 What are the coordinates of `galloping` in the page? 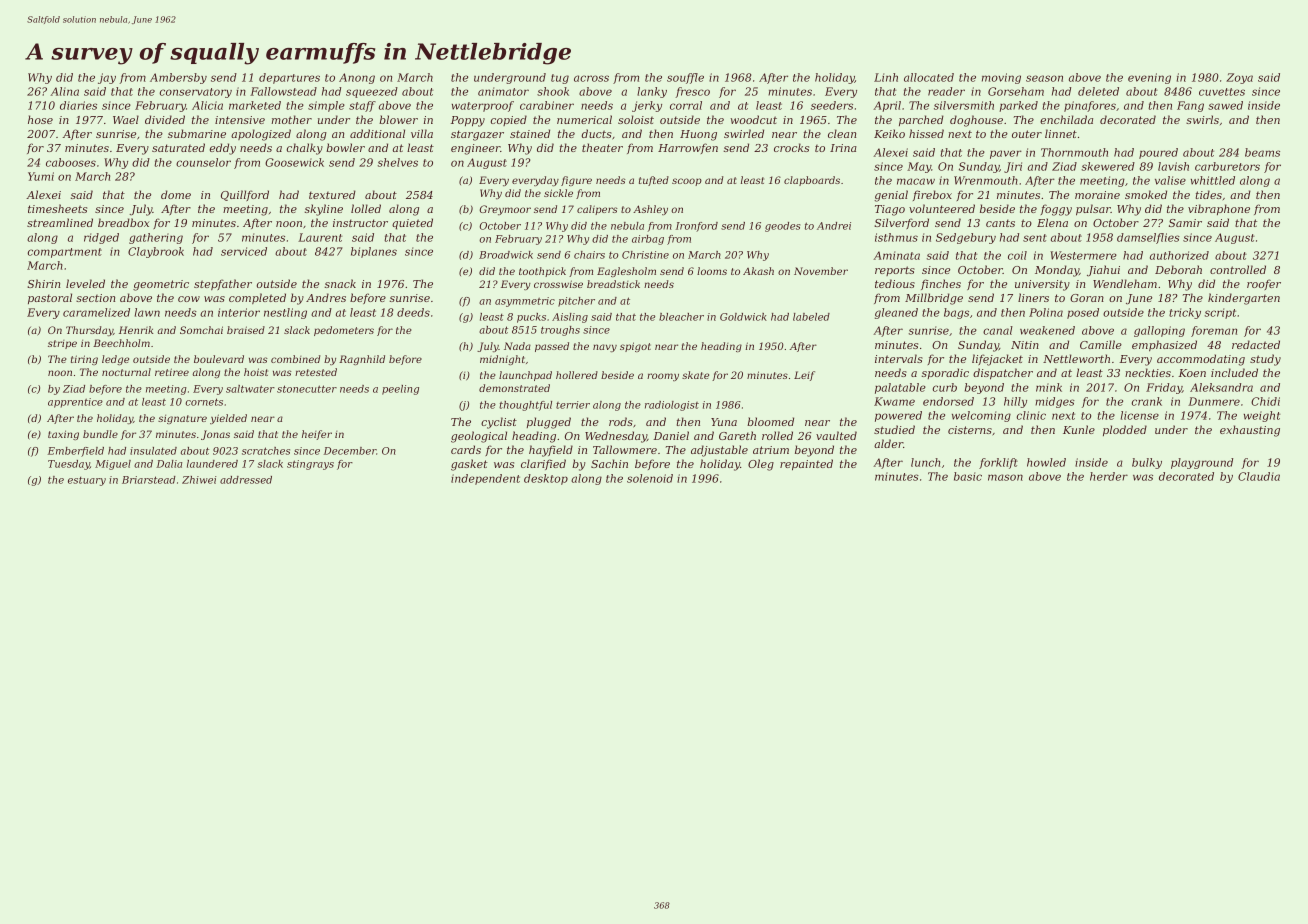 It's located at (1159, 331).
